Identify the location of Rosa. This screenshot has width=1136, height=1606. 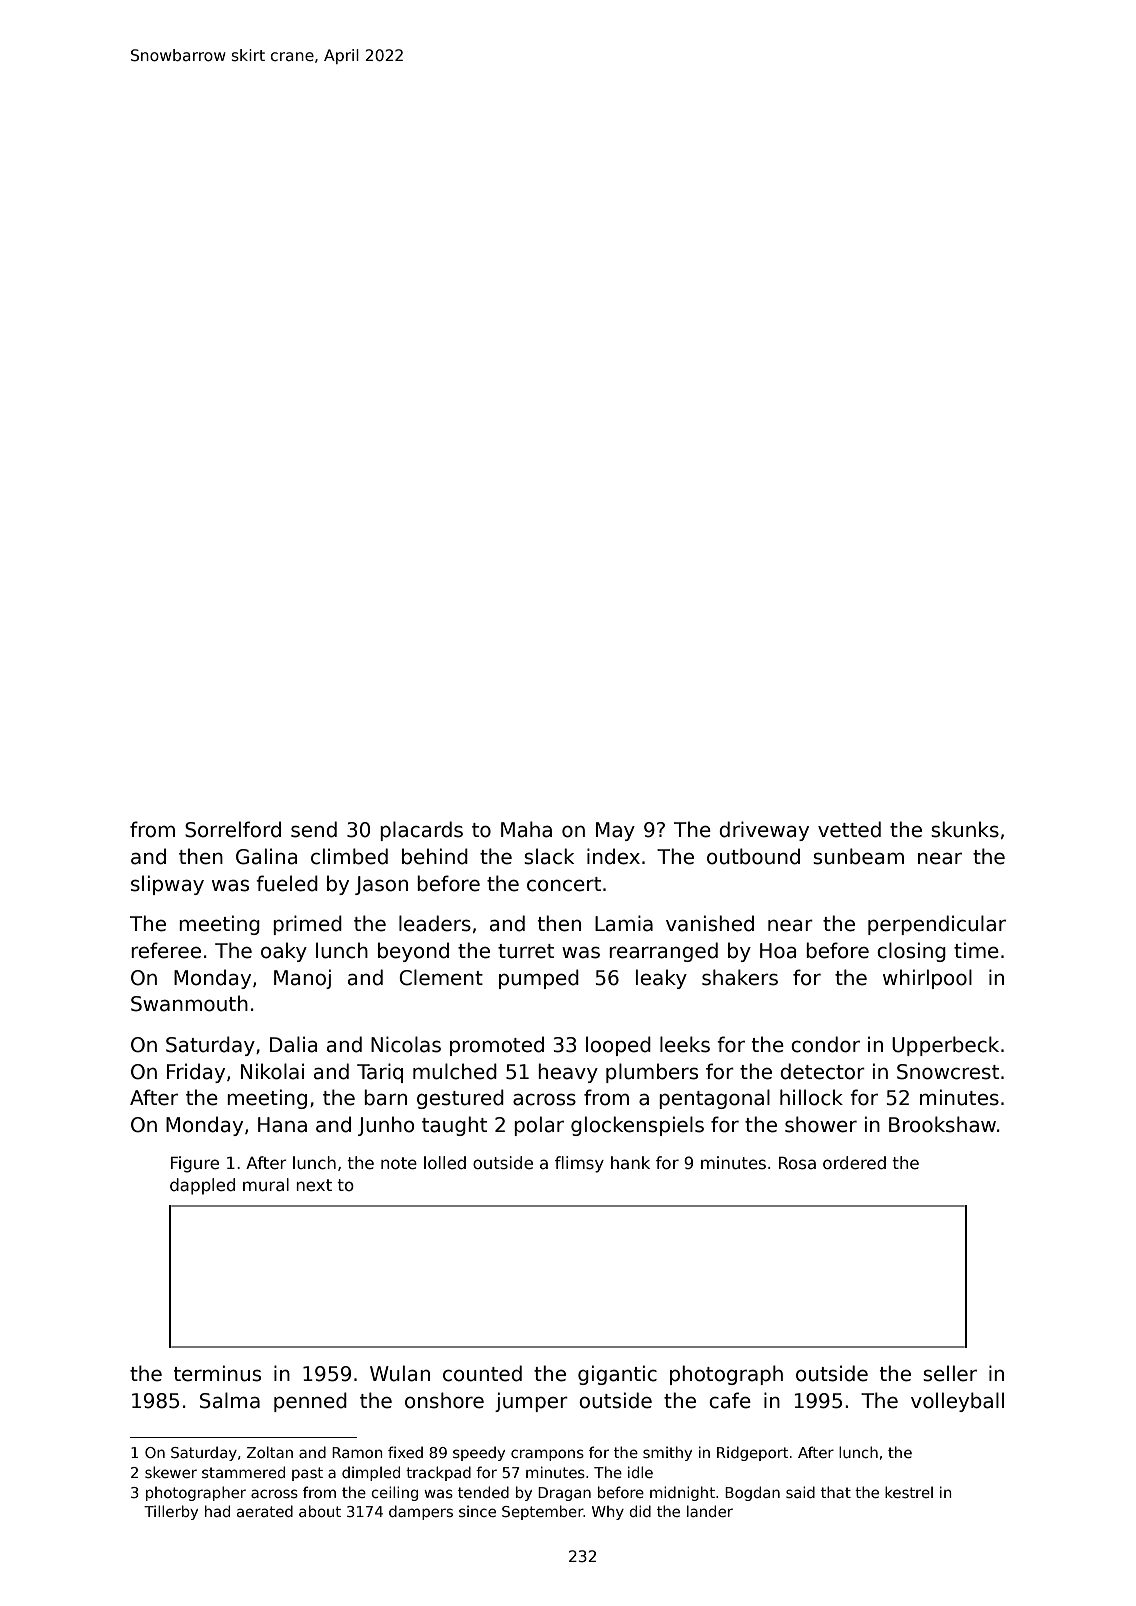
(797, 1163).
